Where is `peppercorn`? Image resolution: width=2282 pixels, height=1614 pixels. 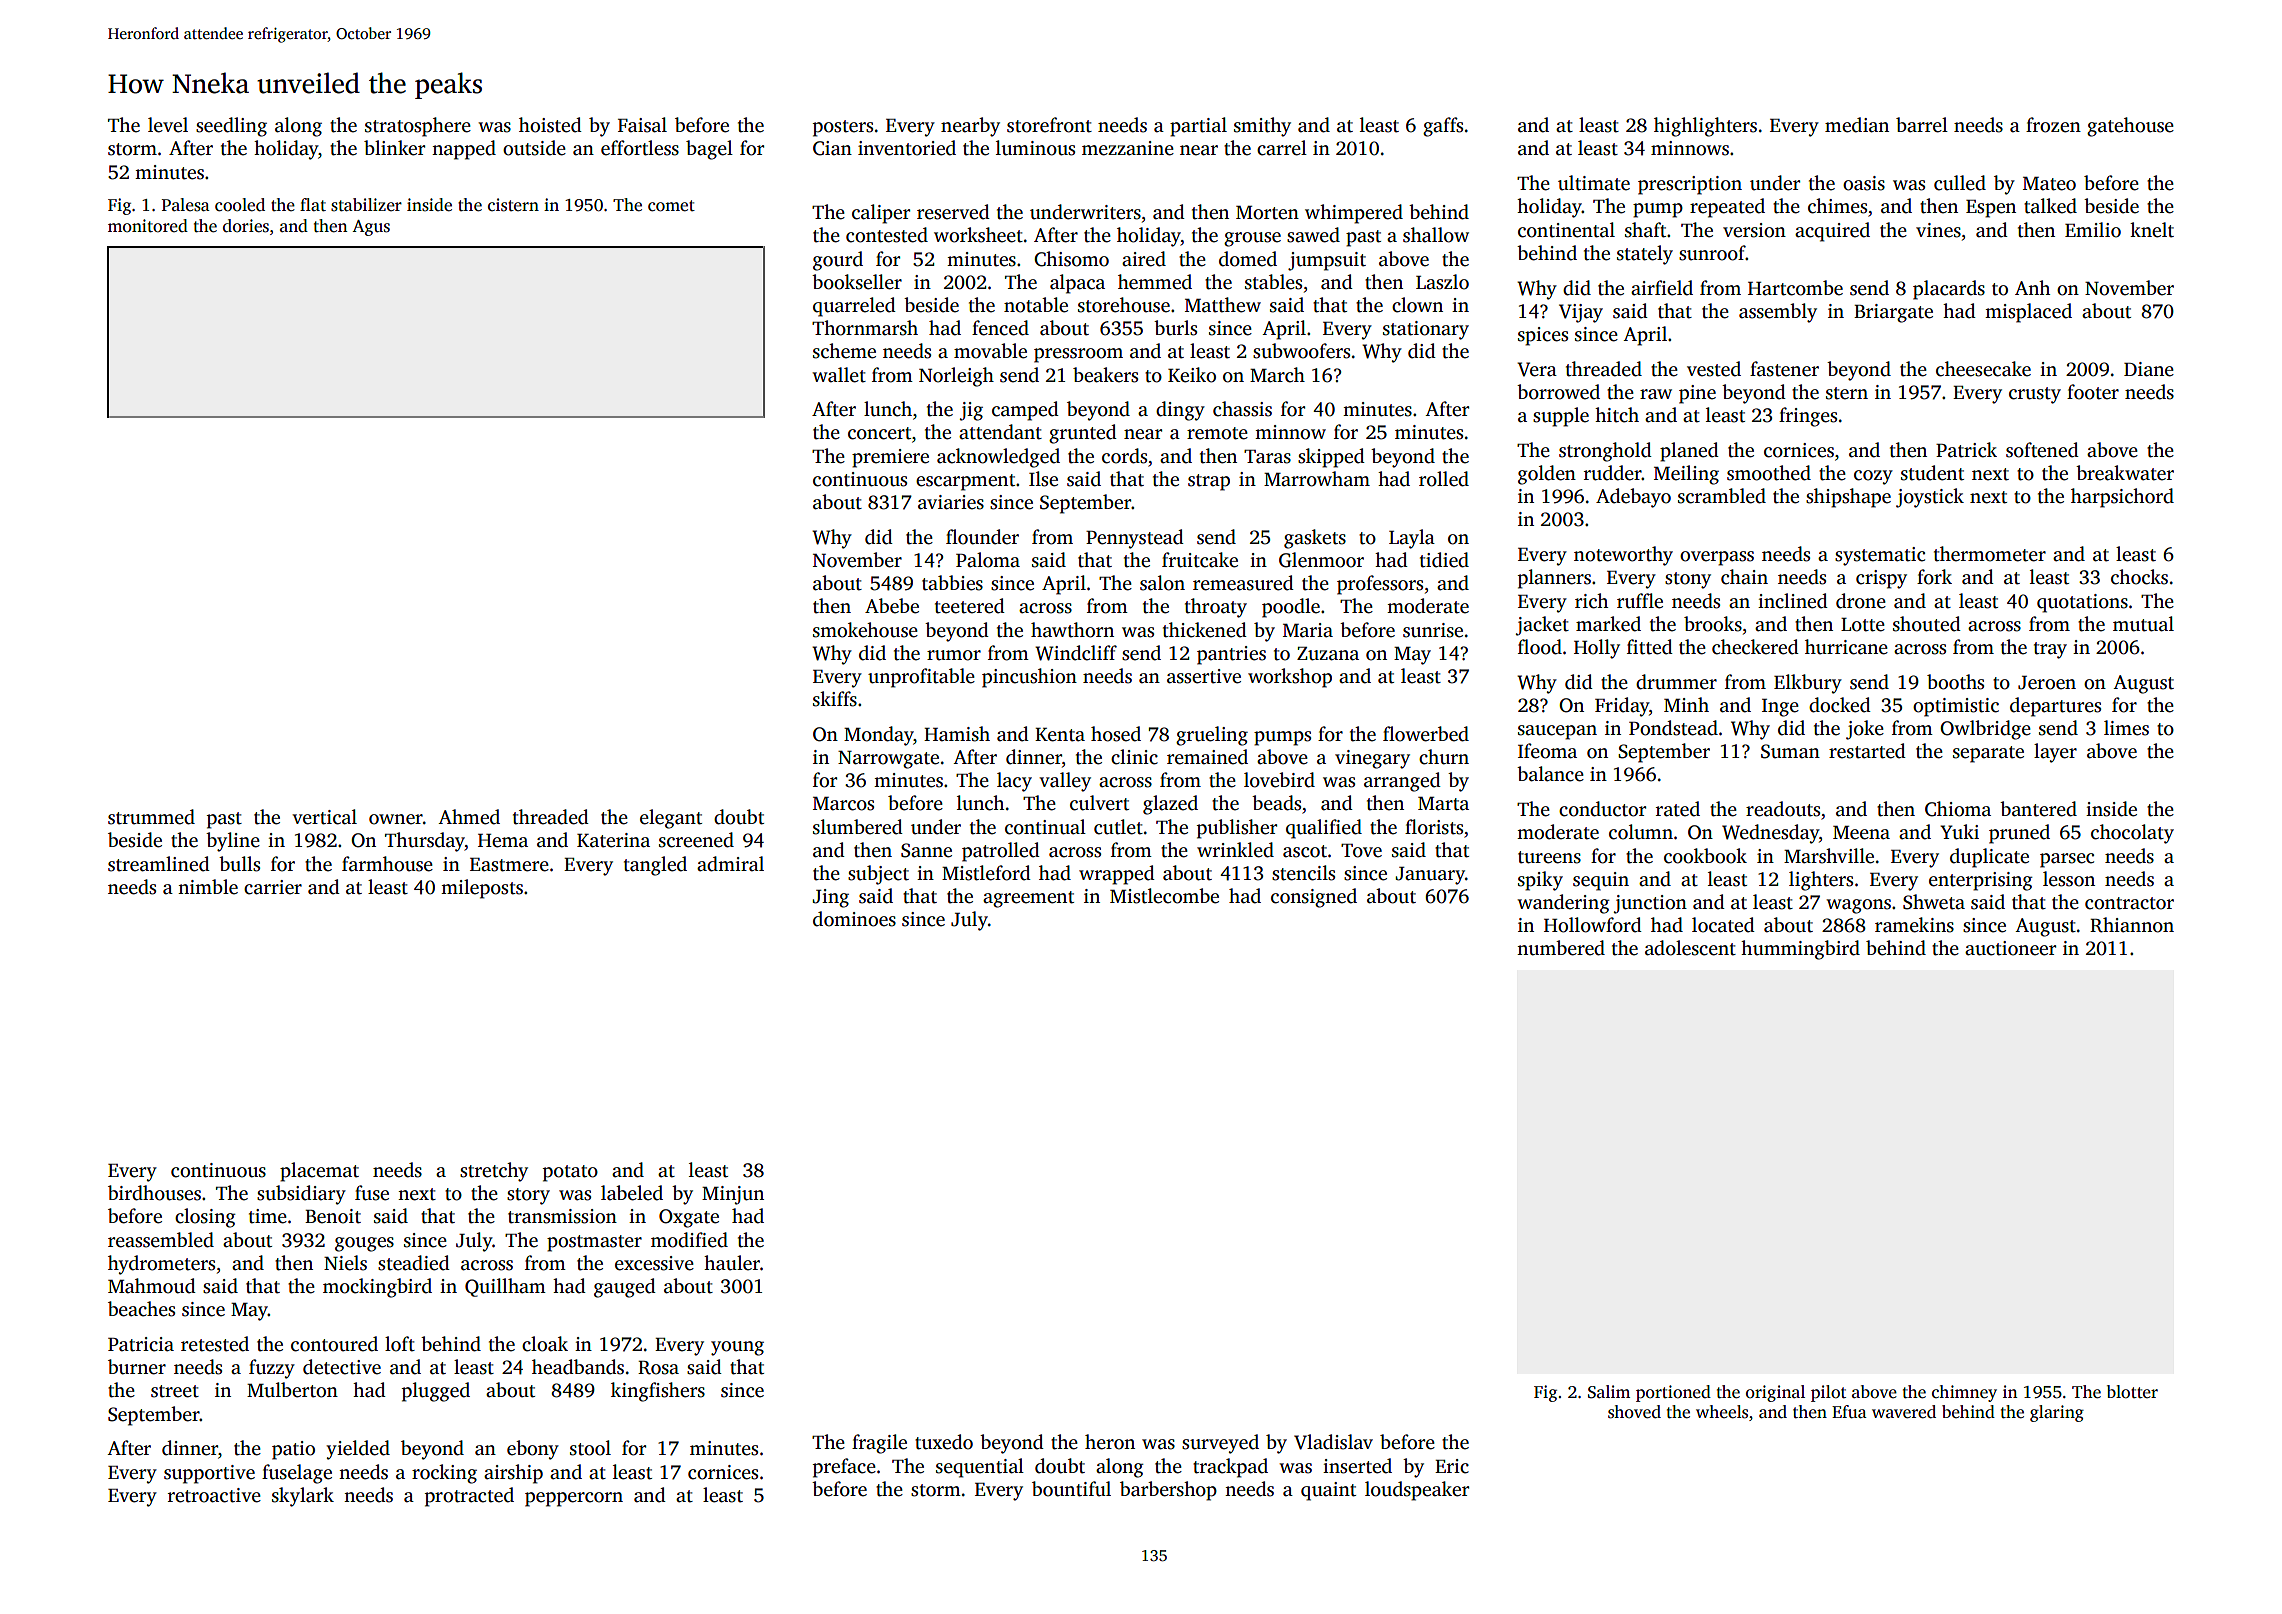
peppercorn is located at coordinates (574, 1499).
